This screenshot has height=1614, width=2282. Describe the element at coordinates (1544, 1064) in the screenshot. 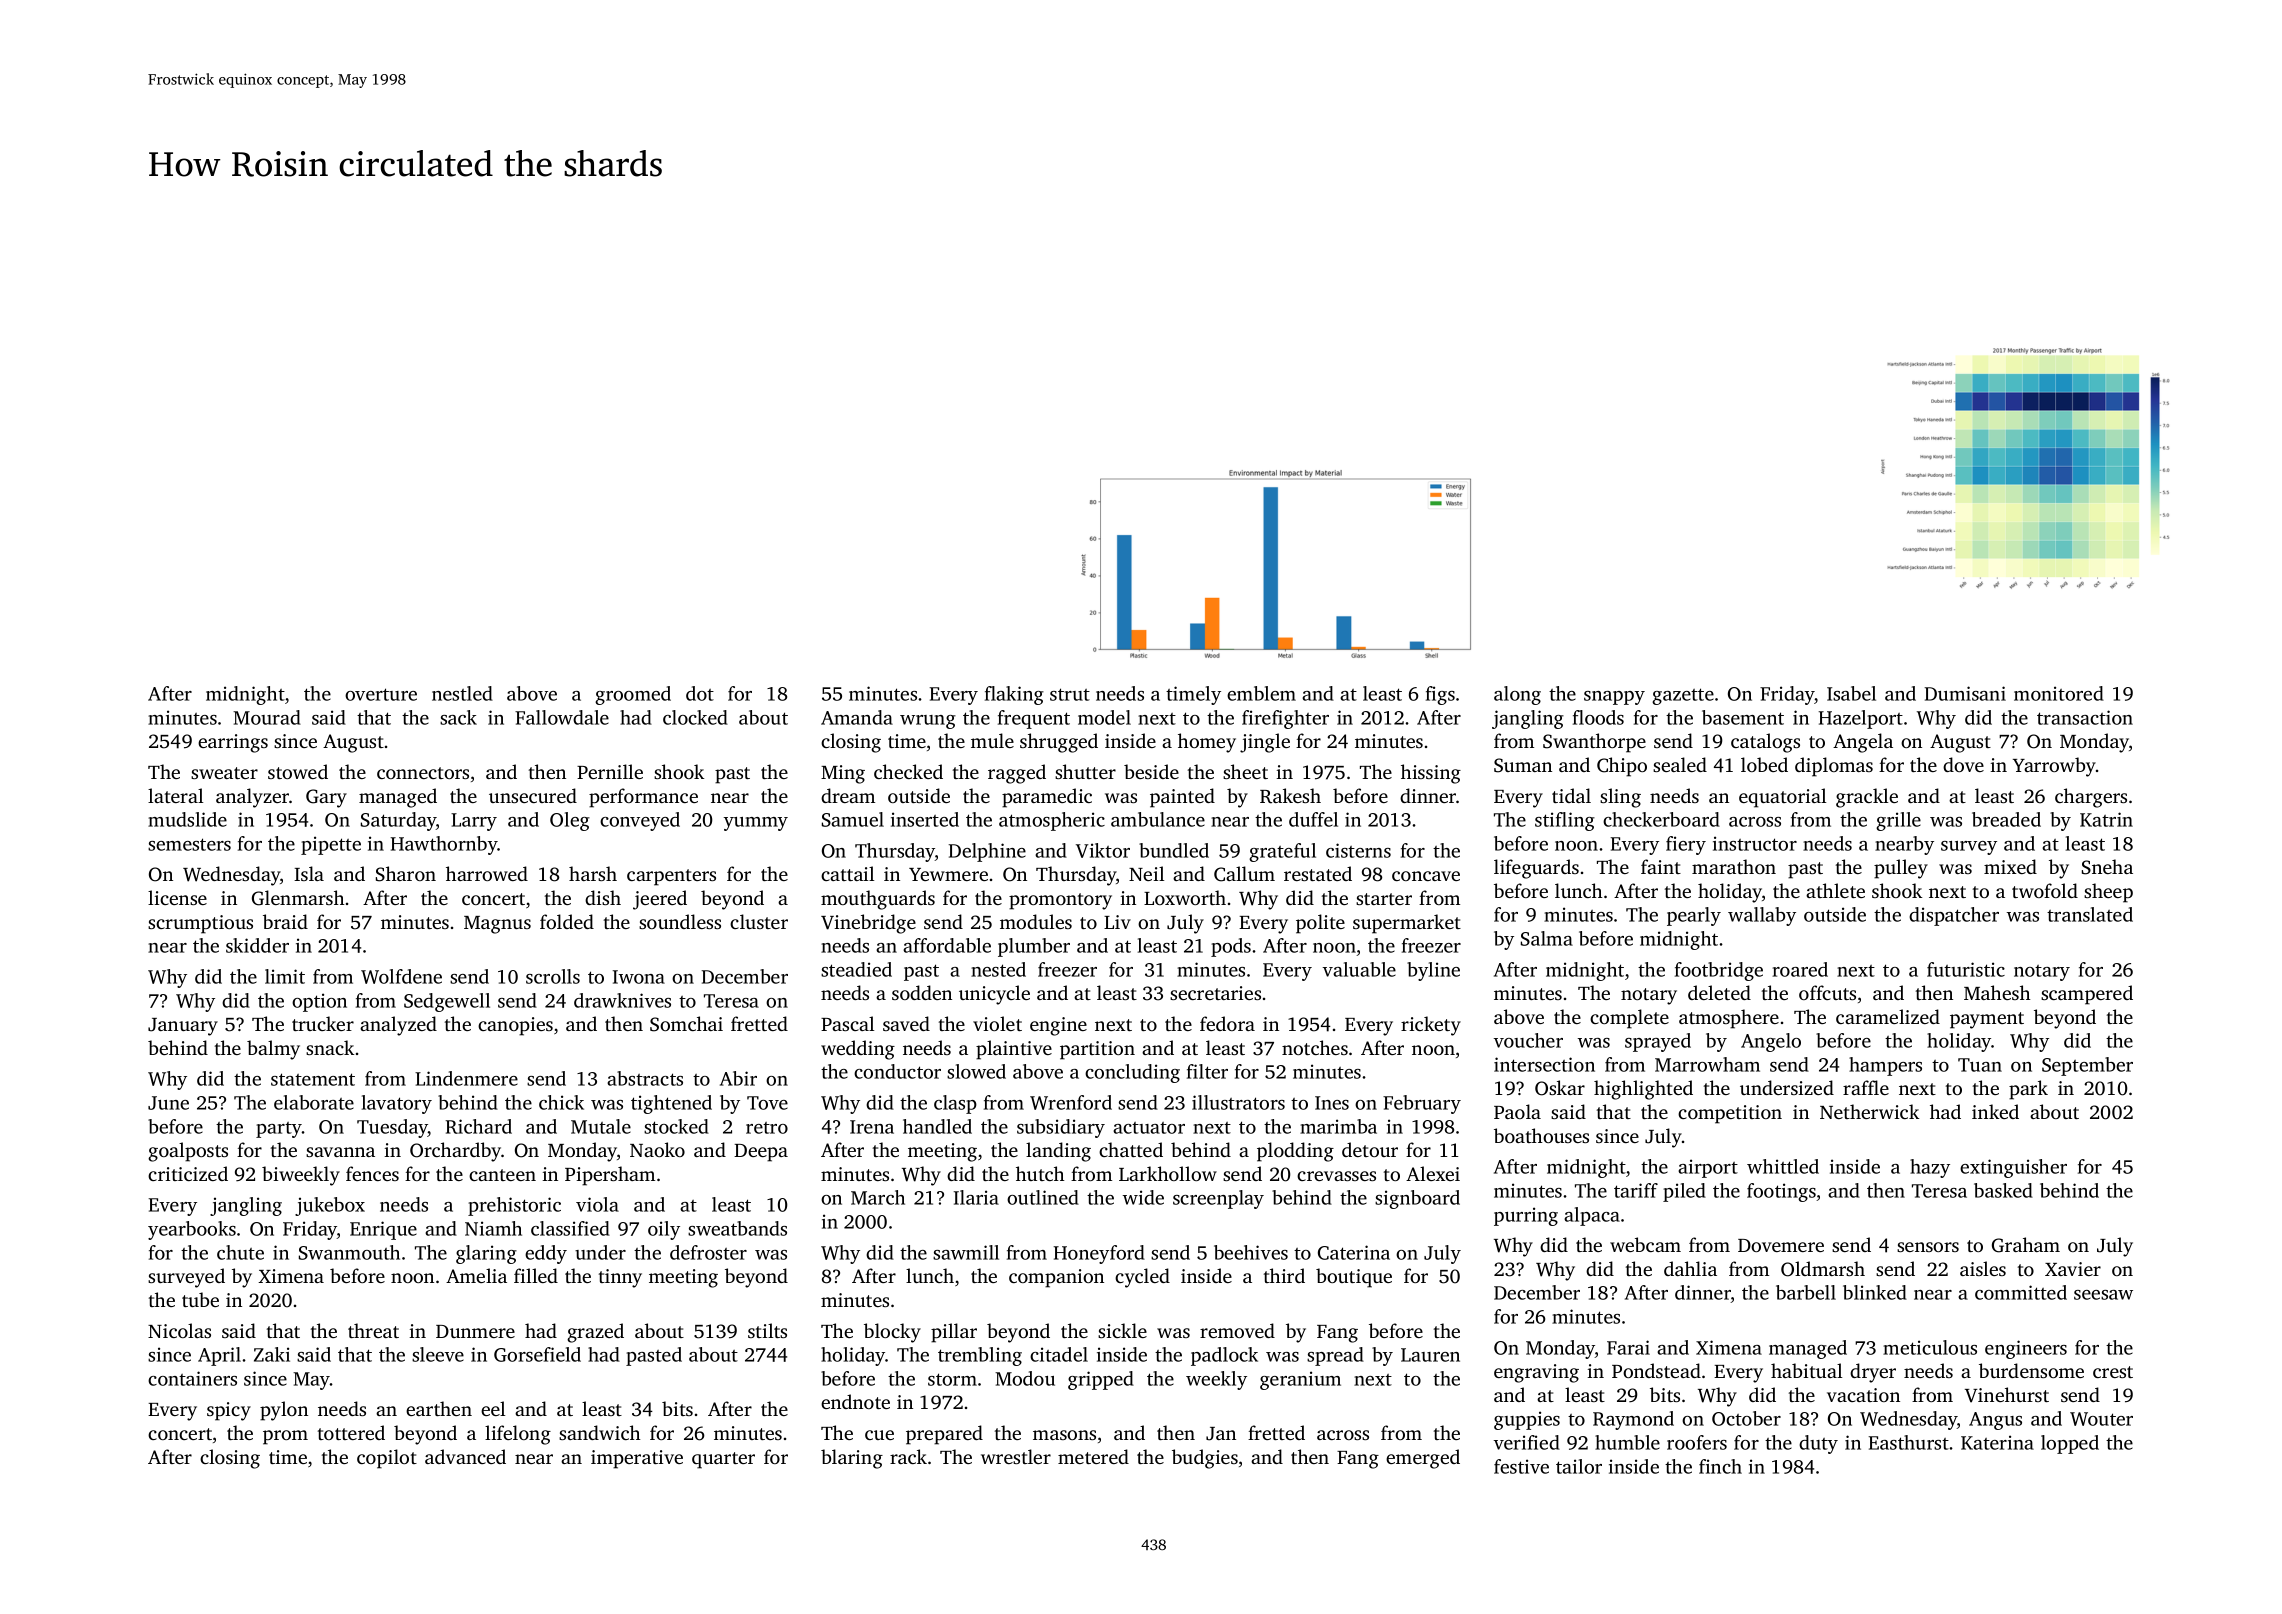

I see `intersection` at that location.
